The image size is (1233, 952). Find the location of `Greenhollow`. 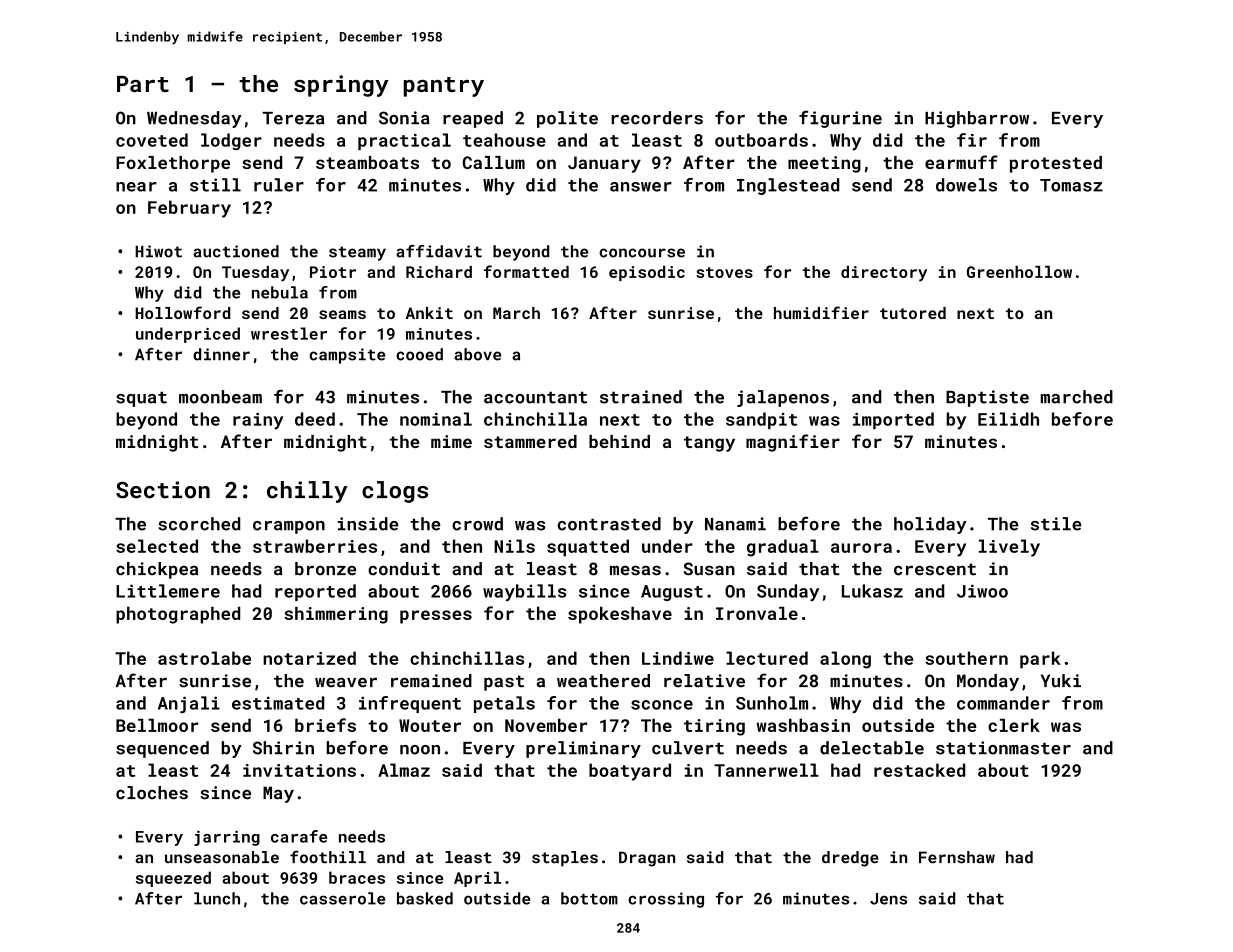

Greenhollow is located at coordinates (1019, 272).
